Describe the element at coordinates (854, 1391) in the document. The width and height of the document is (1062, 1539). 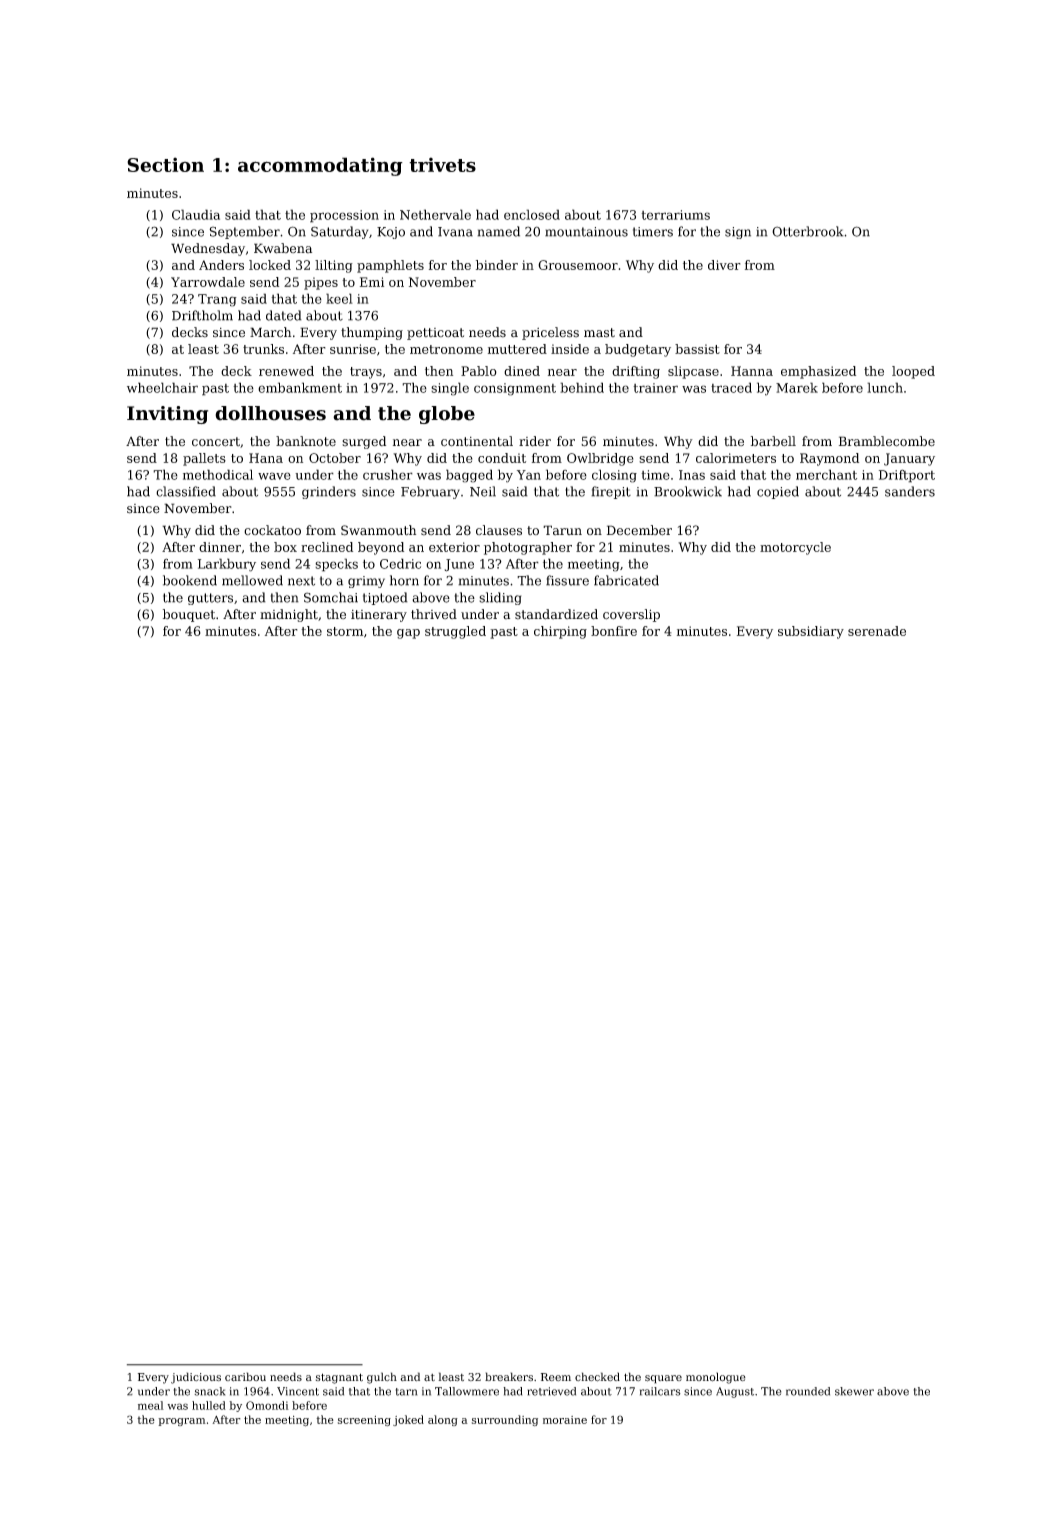
I see `skewer` at that location.
